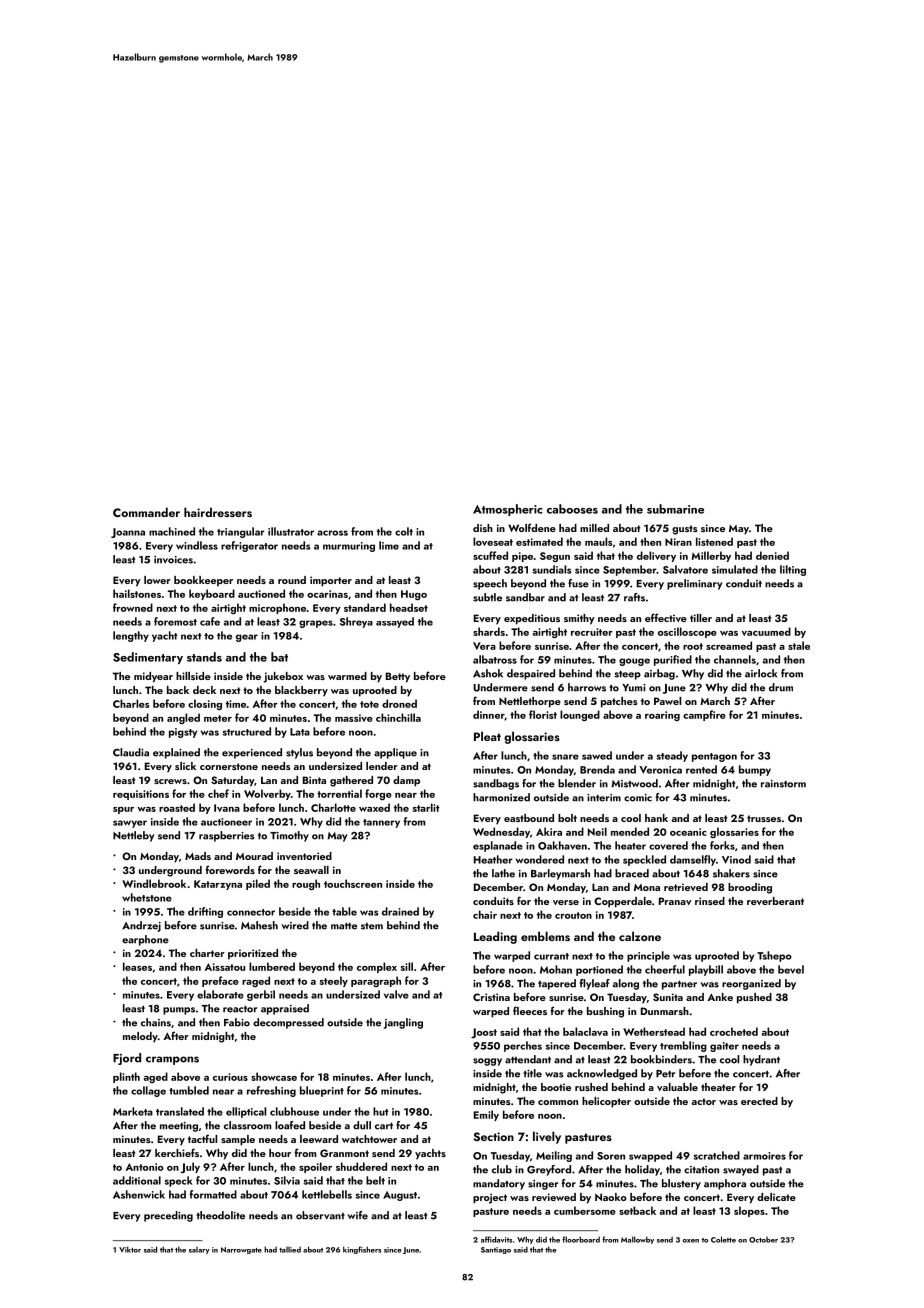  I want to click on Commander, so click(146, 512).
